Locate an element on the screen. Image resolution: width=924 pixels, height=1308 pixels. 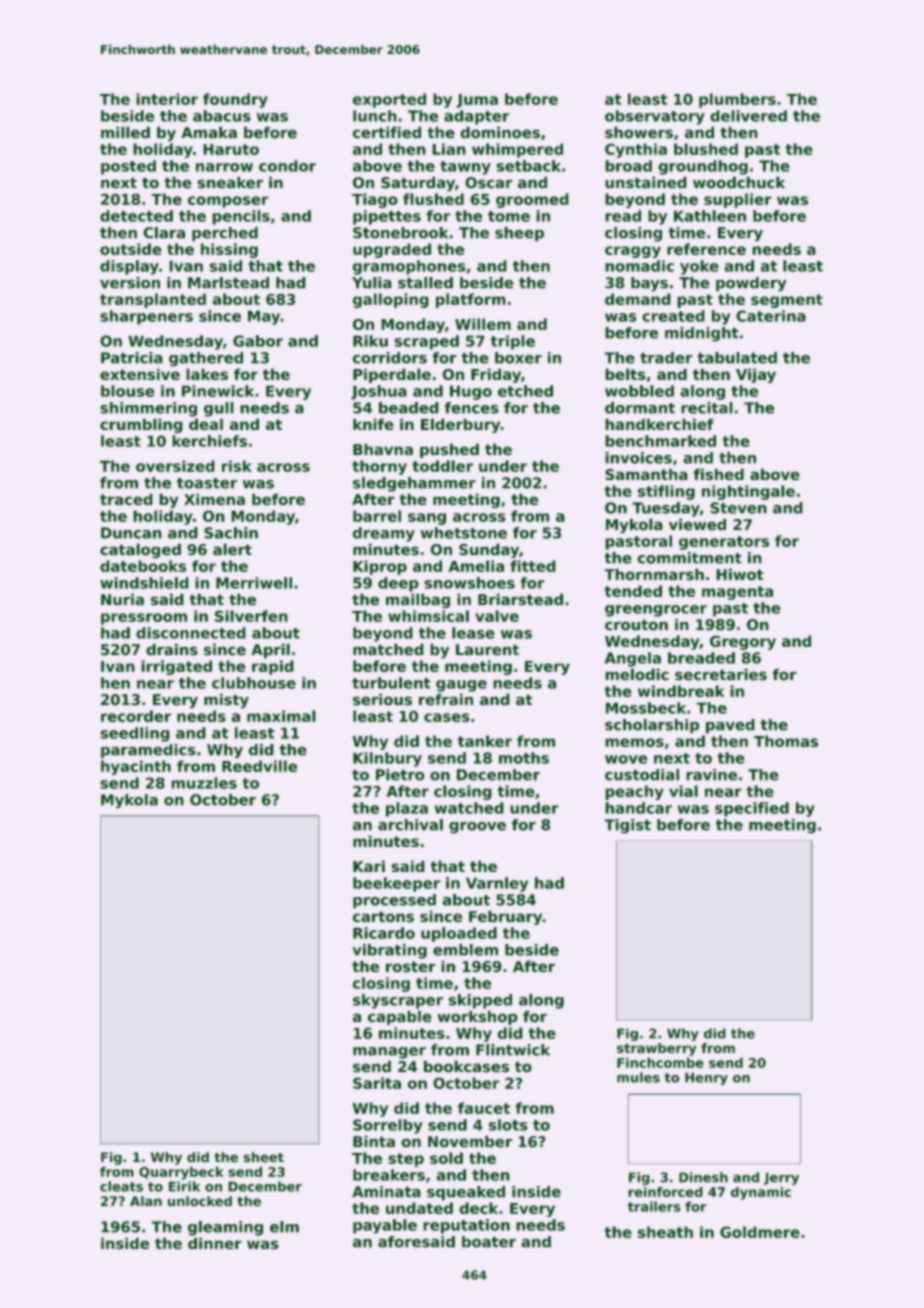
secretaries is located at coordinates (721, 674).
